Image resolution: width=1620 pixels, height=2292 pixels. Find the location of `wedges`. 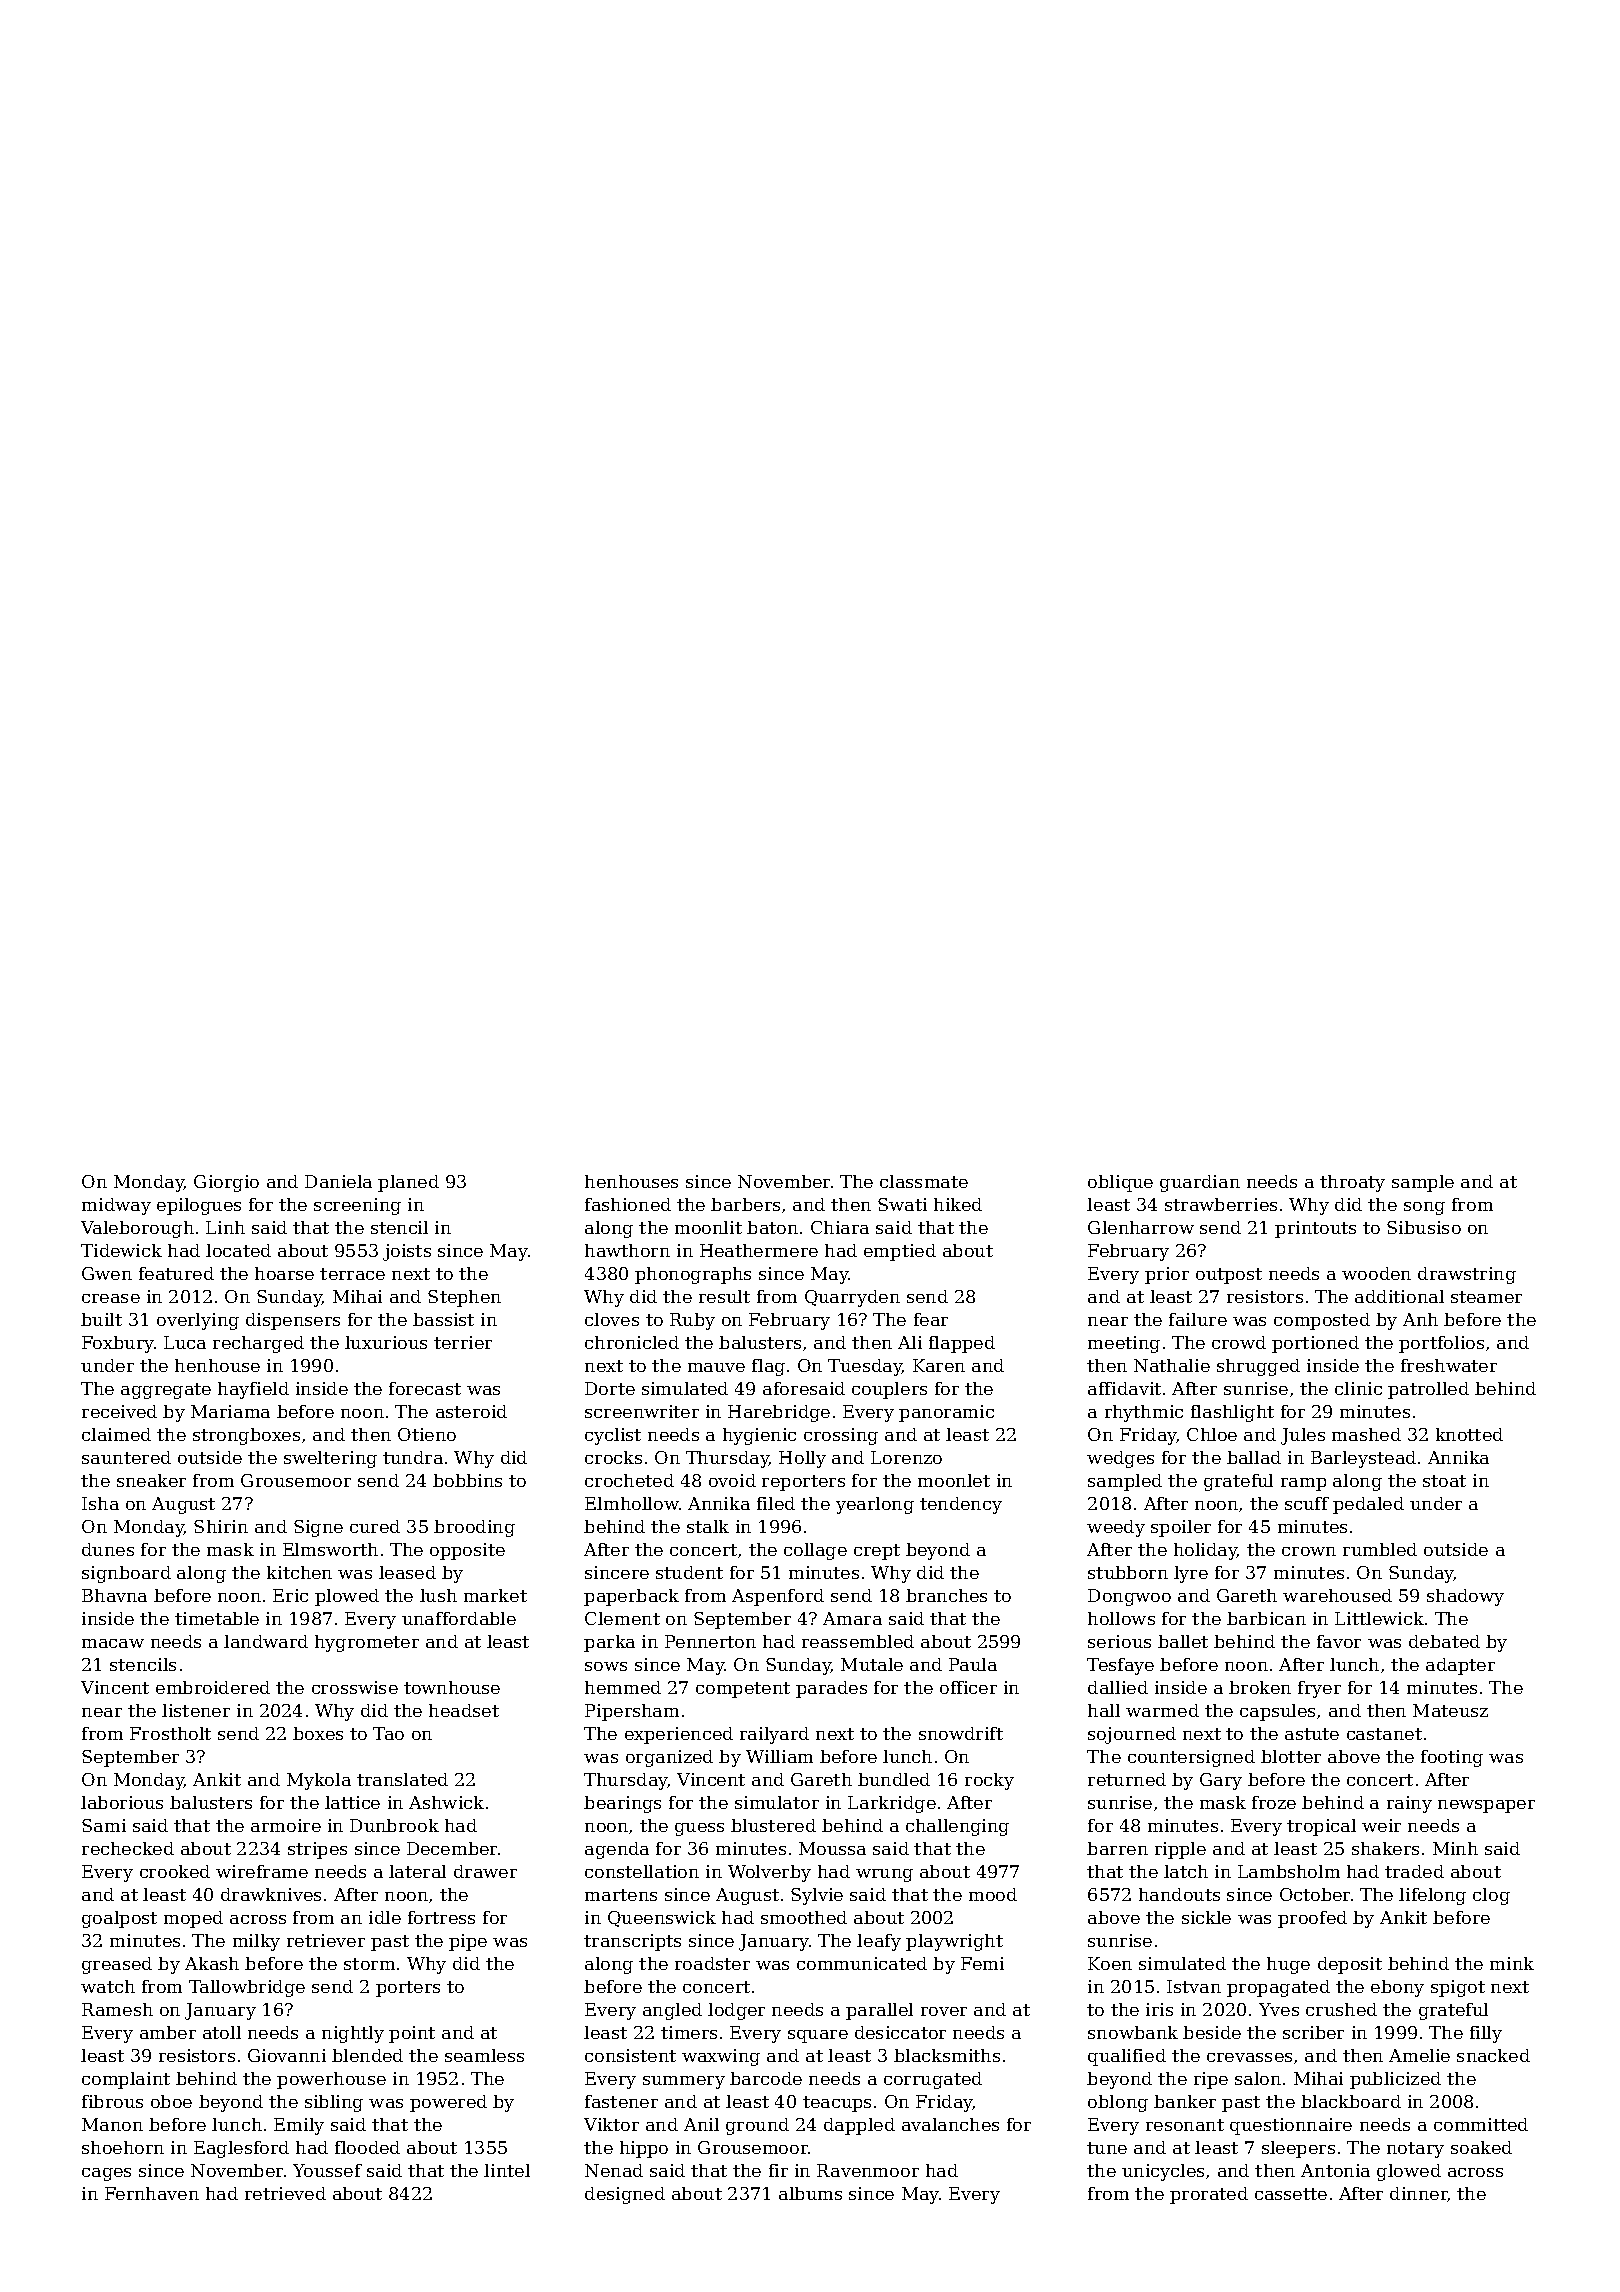

wedges is located at coordinates (1120, 1459).
